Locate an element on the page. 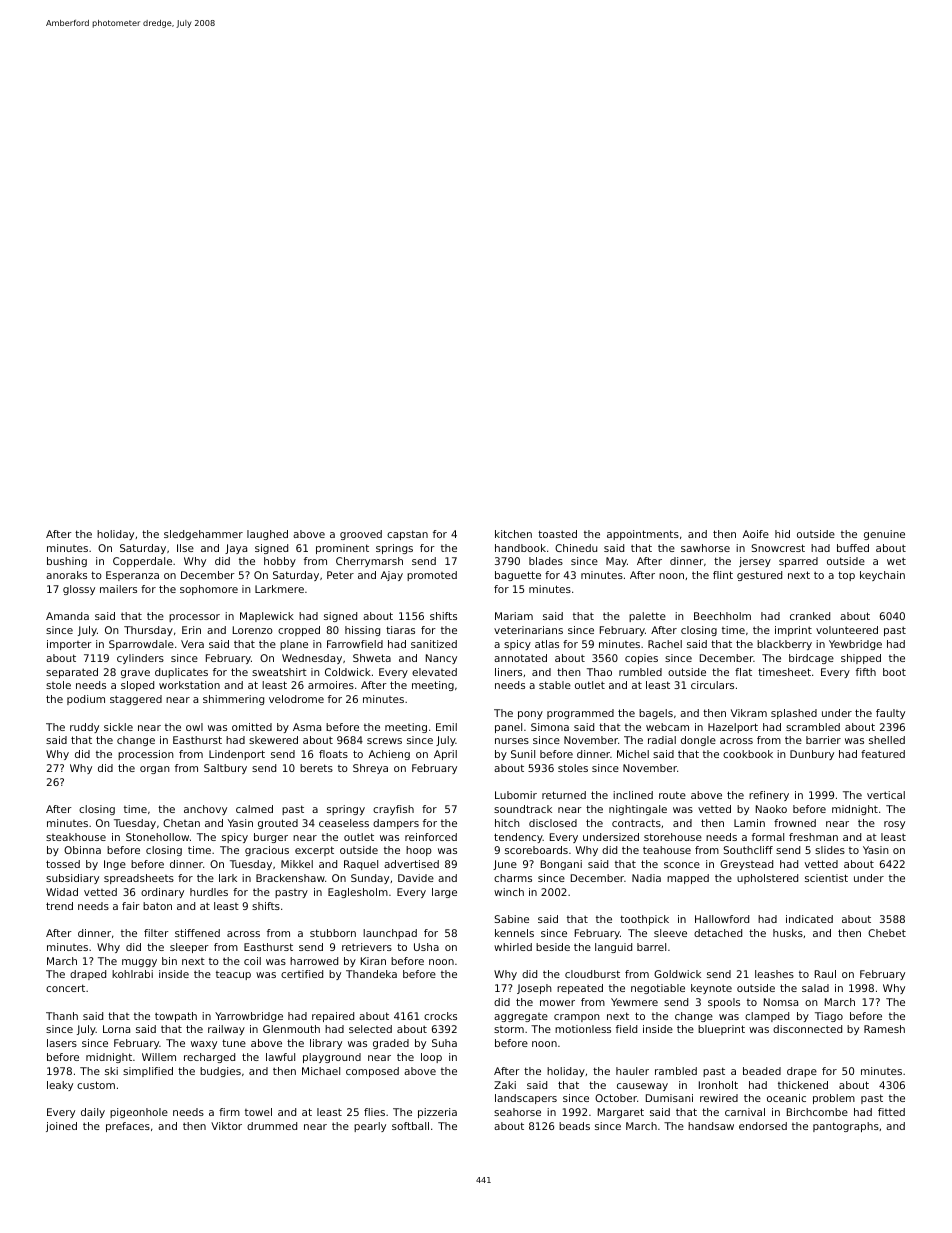 Image resolution: width=952 pixels, height=1233 pixels. sledgehammer is located at coordinates (203, 535).
